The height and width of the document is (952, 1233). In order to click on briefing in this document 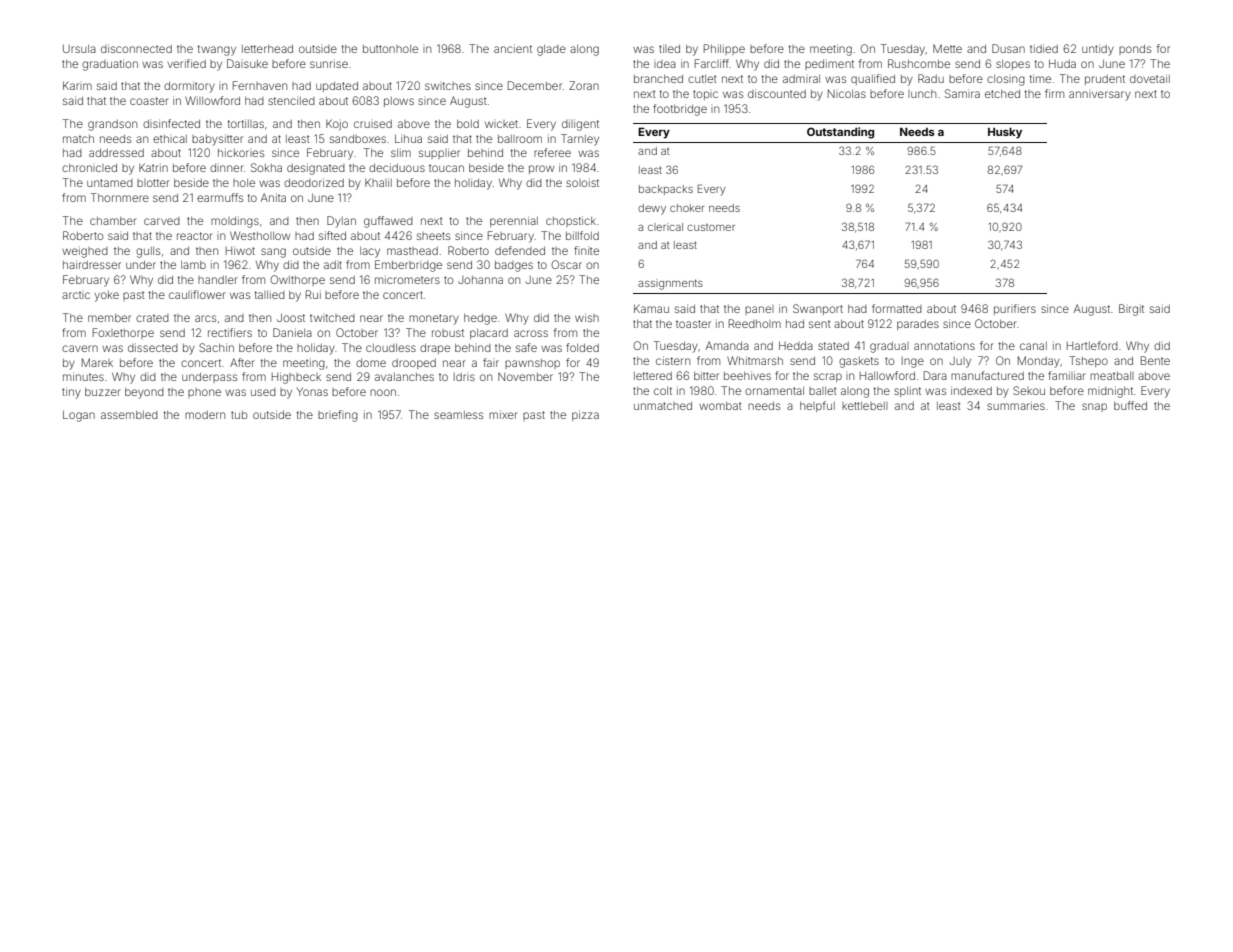, I will do `click(338, 416)`.
